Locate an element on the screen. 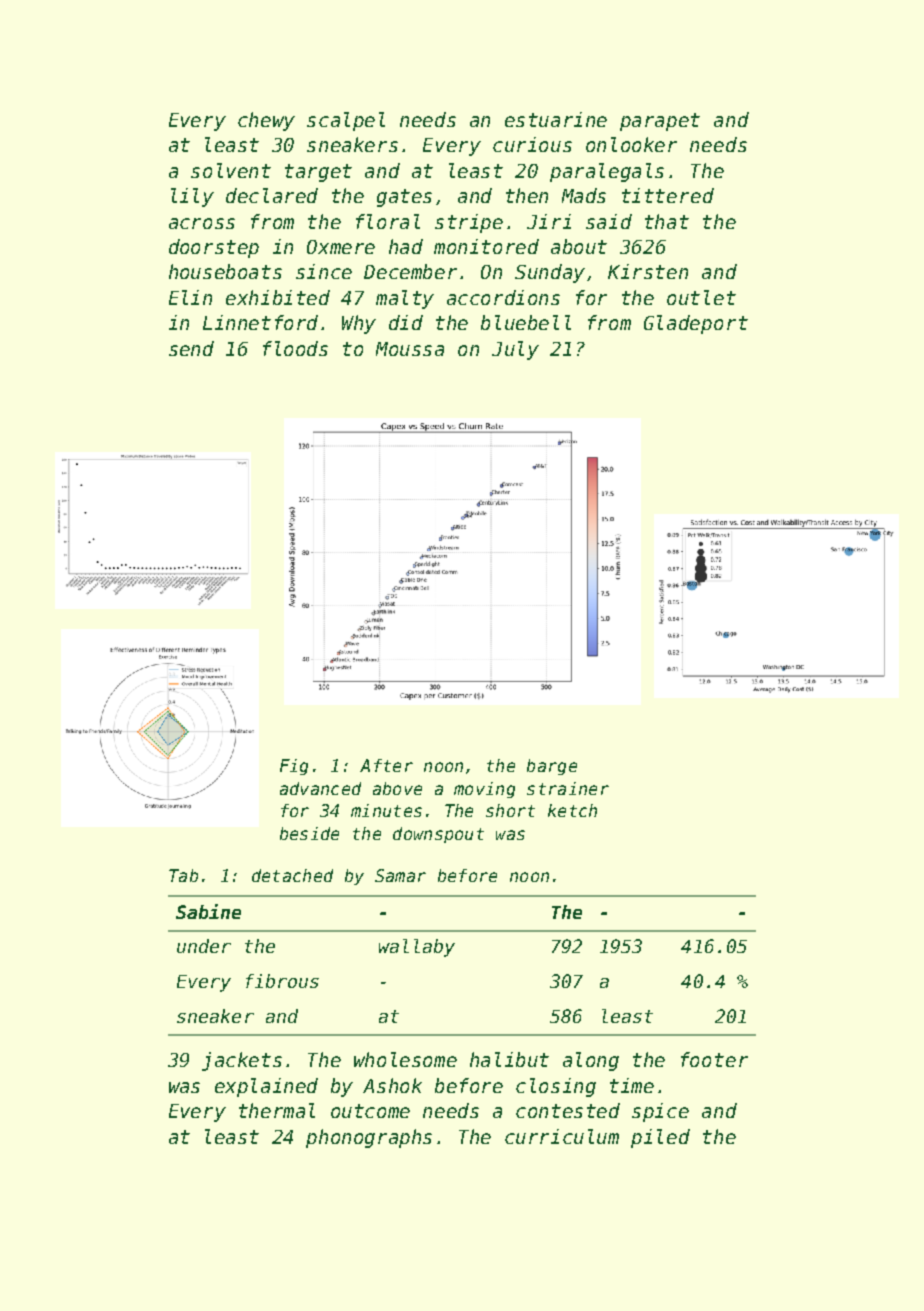 The height and width of the screenshot is (1311, 924). since is located at coordinates (324, 271).
